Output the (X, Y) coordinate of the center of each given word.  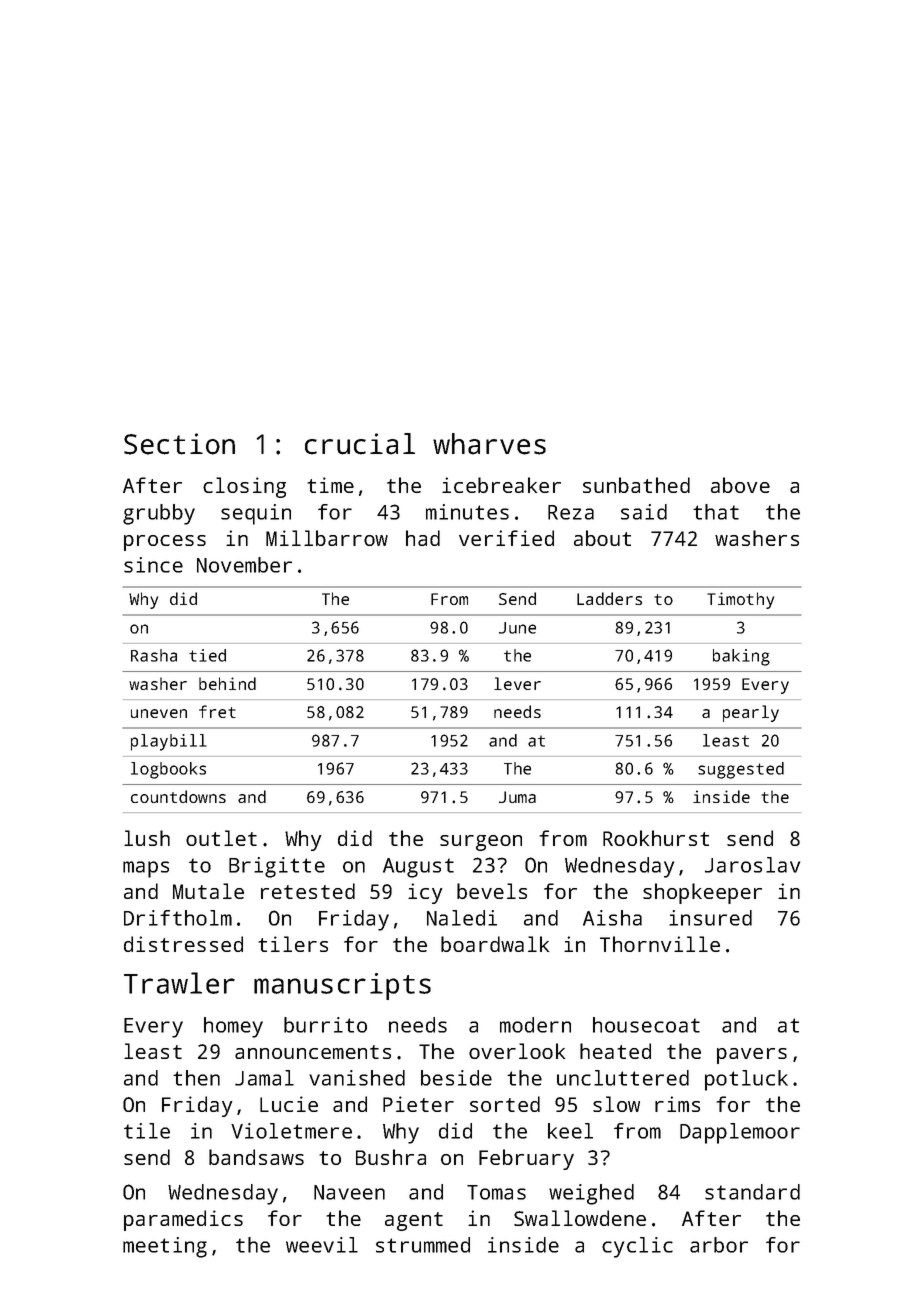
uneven (159, 713)
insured (710, 918)
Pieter (418, 1104)
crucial (360, 444)
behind (227, 683)
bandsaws (256, 1157)
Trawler (179, 983)
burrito (325, 1025)
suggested (741, 770)
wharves (489, 444)
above (740, 485)
